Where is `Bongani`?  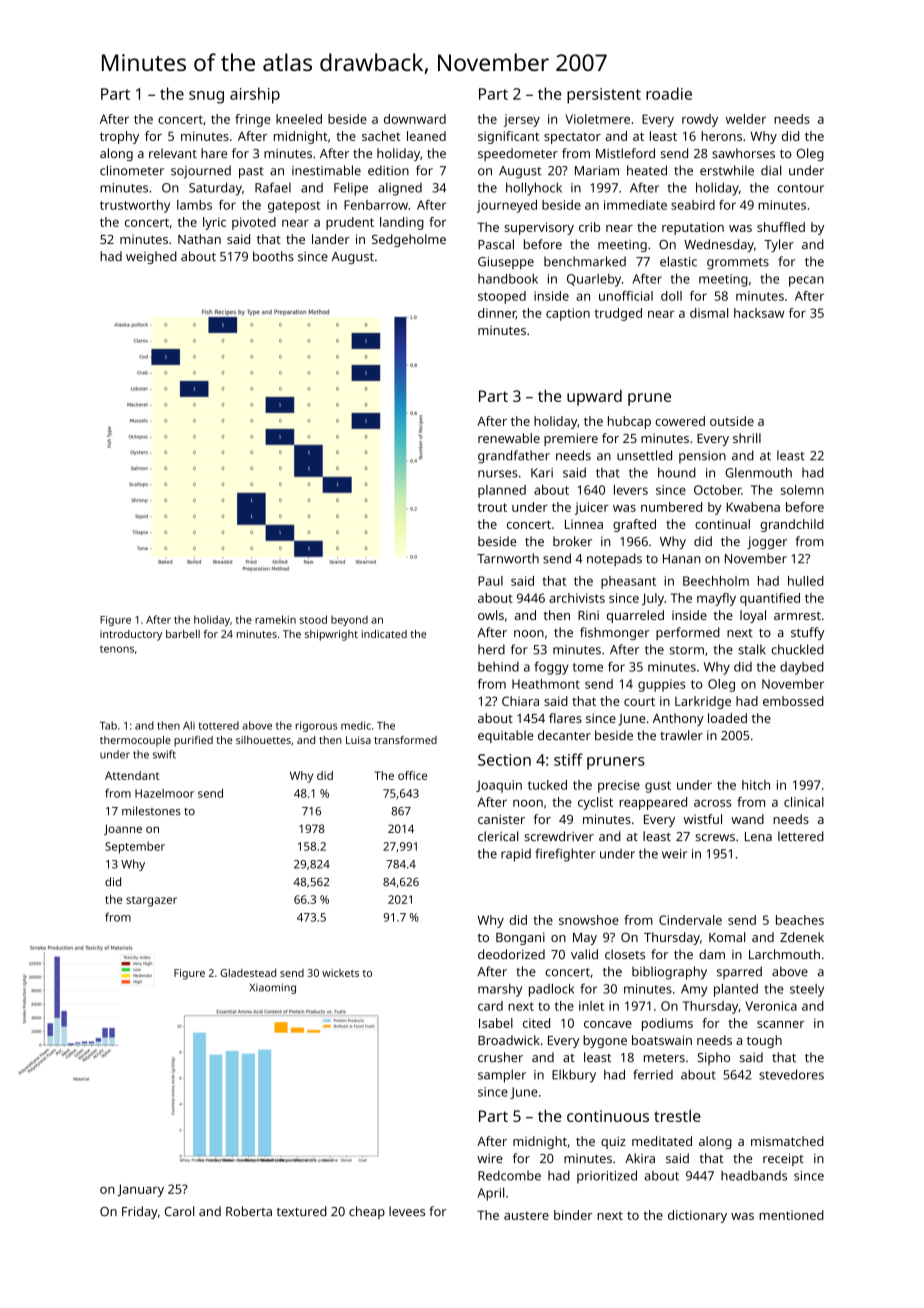
Bongani is located at coordinates (520, 938).
